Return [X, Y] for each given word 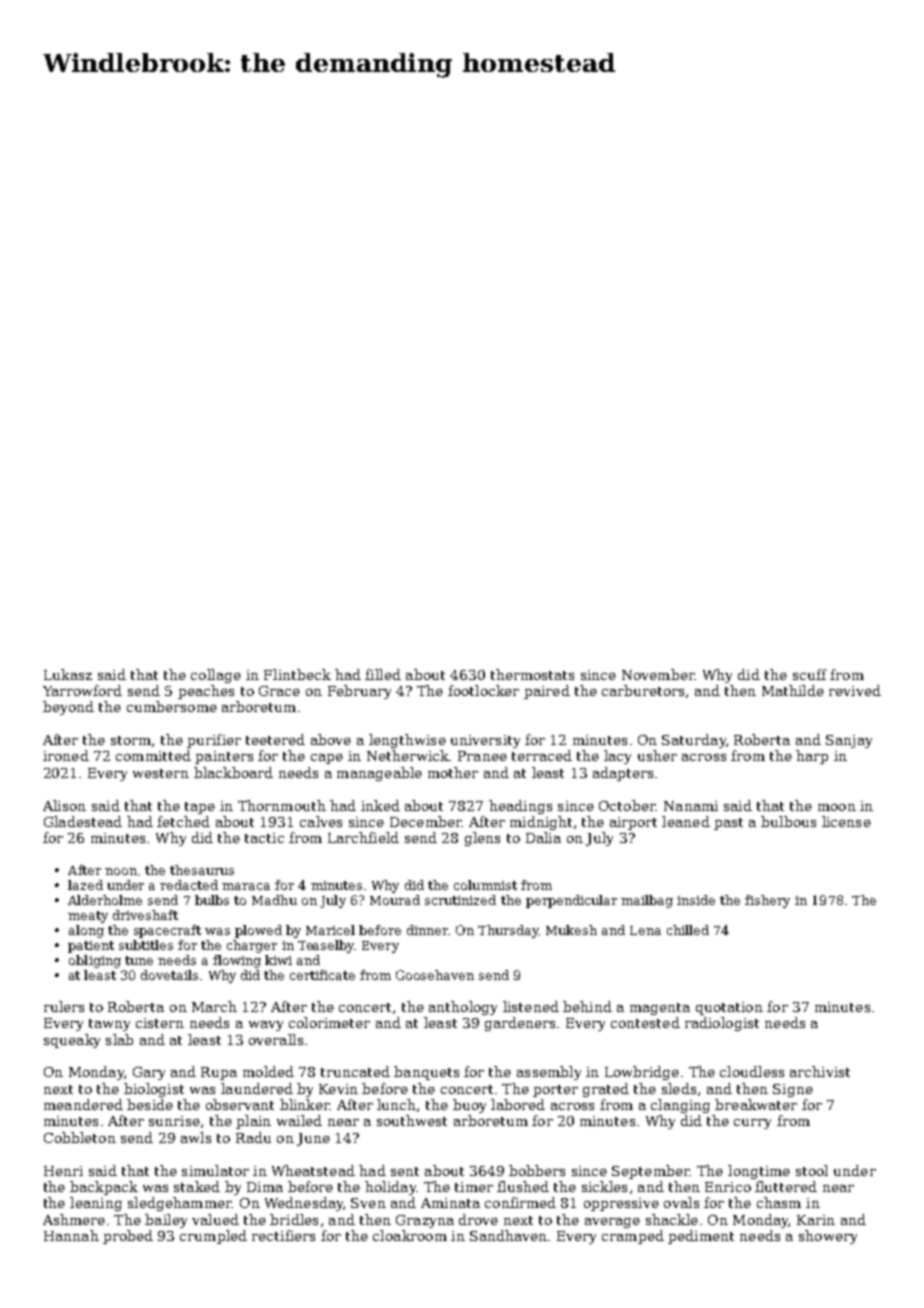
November [658, 674]
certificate [322, 975]
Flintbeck [297, 674]
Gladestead [83, 821]
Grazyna [425, 1221]
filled [383, 674]
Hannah [71, 1235]
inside [696, 900]
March [214, 1006]
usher [657, 755]
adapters [623, 774]
